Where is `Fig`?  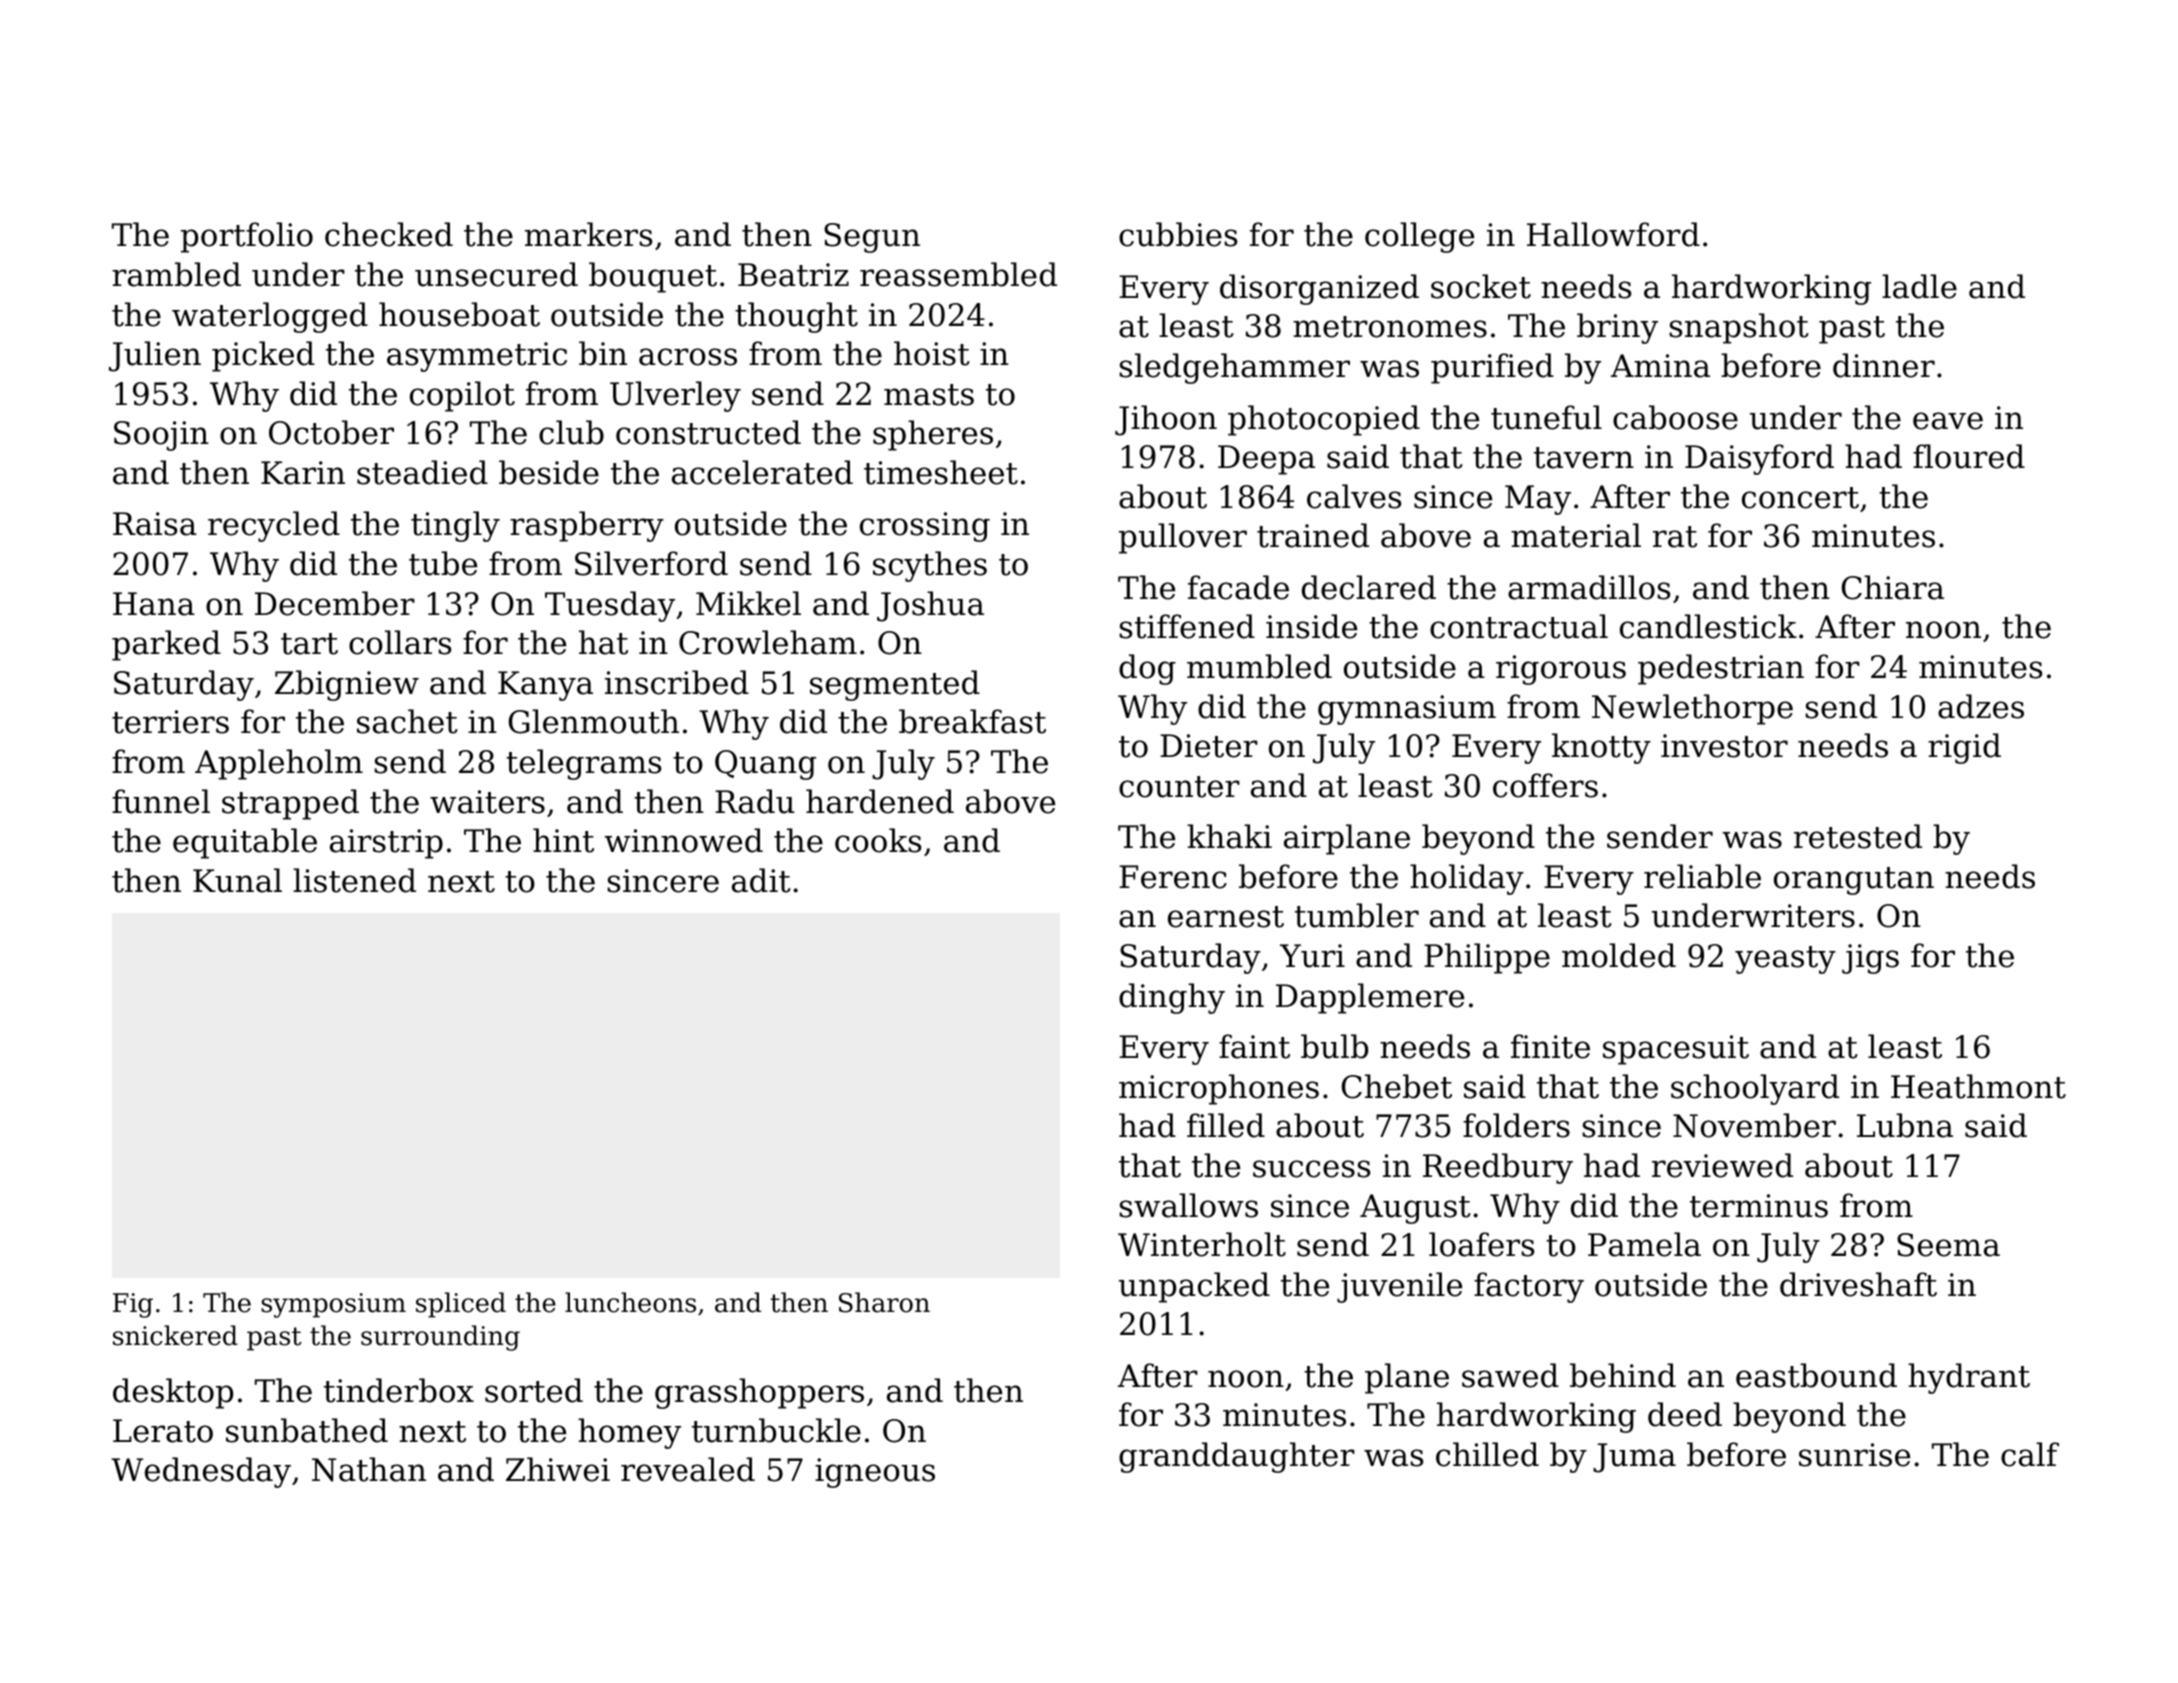
Fig is located at coordinates (133, 1305).
